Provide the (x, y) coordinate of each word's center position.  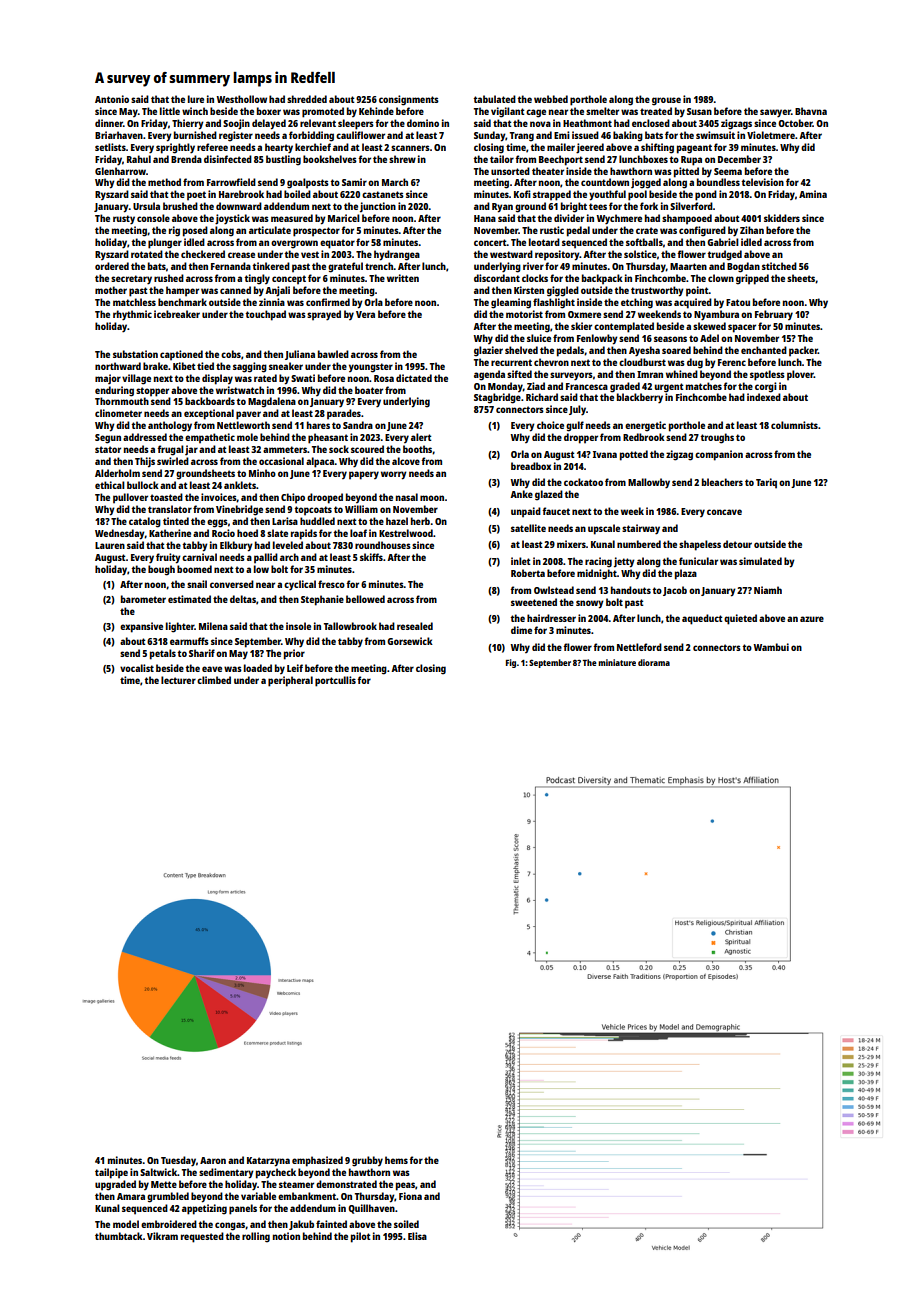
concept (289, 280)
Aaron (213, 1160)
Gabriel (723, 242)
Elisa (417, 1236)
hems (396, 1160)
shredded (307, 99)
